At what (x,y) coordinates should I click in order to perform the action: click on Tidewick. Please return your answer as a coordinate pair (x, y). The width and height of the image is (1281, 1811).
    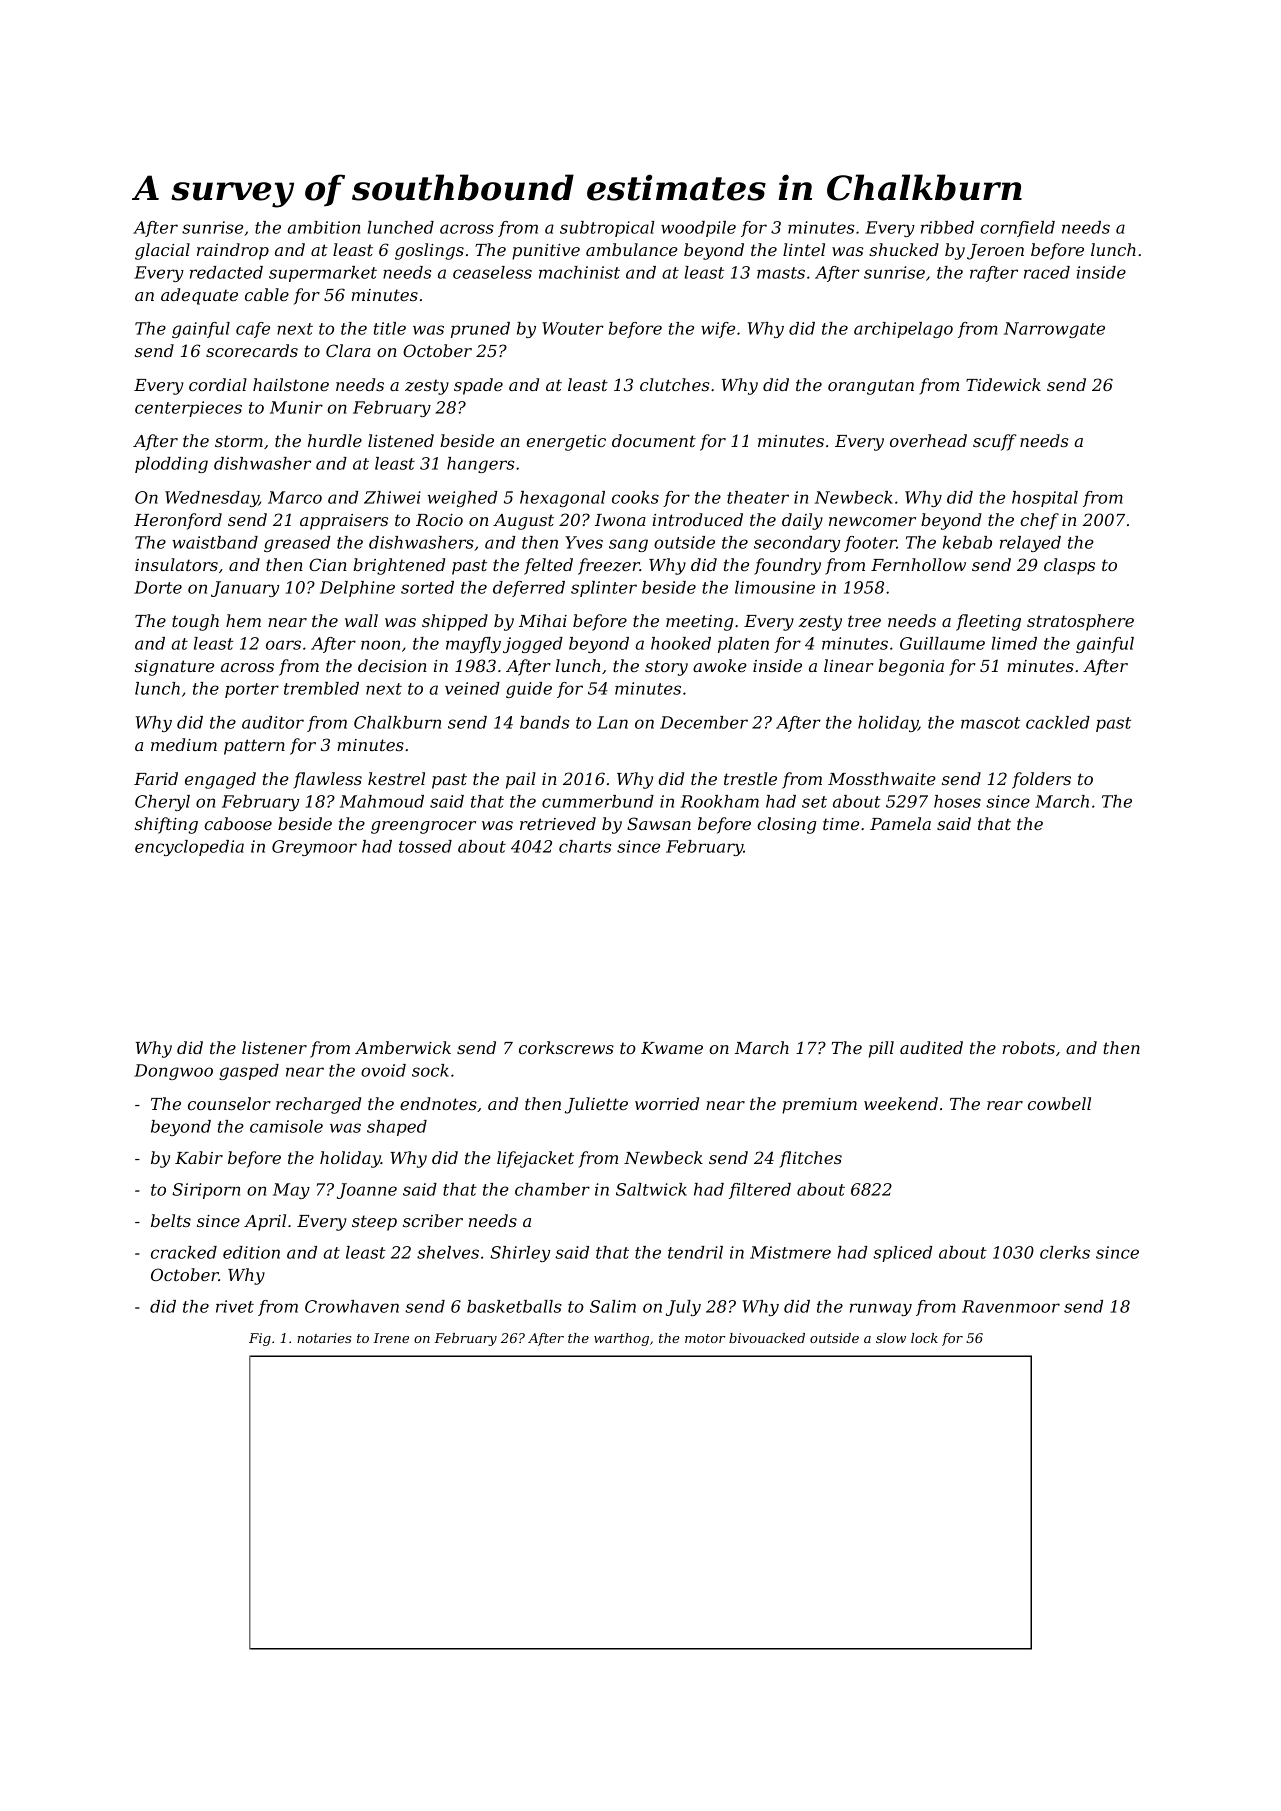
    Looking at the image, I should click on (1003, 384).
